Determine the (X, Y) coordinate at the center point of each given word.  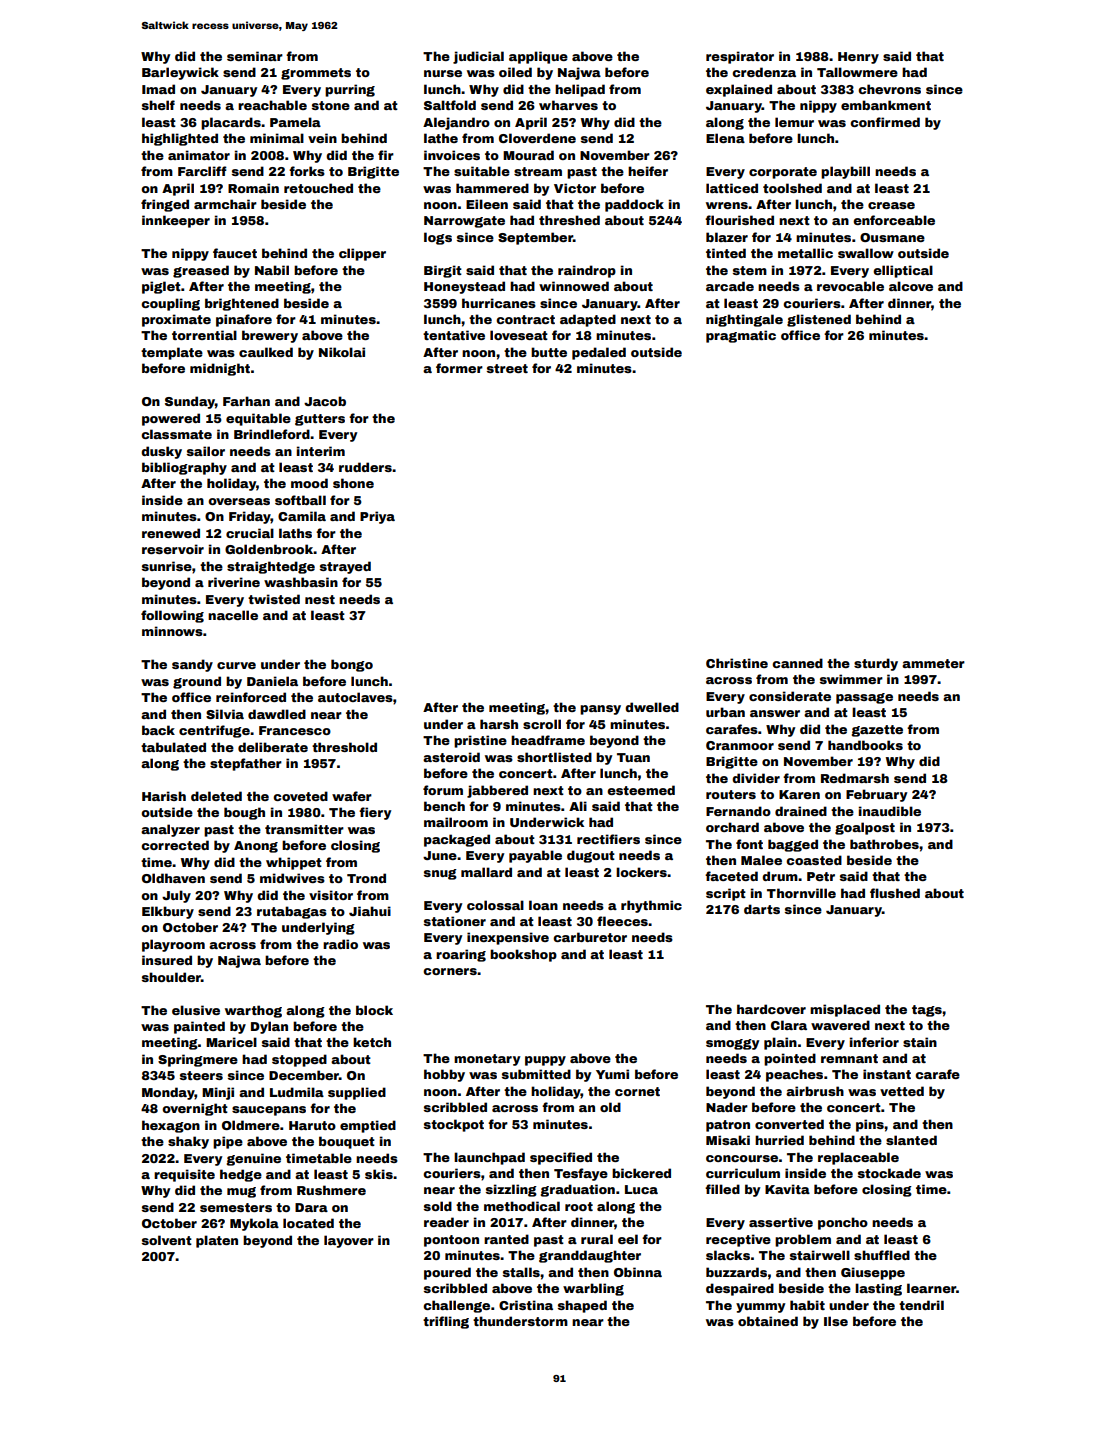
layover (349, 1241)
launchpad (489, 1158)
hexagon (171, 1126)
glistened (819, 320)
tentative (454, 335)
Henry (858, 58)
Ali (578, 806)
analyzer (170, 830)
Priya (377, 517)
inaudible (890, 811)
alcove (911, 286)
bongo (352, 665)
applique (538, 57)
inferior (874, 1042)
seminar (255, 56)
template (172, 353)
